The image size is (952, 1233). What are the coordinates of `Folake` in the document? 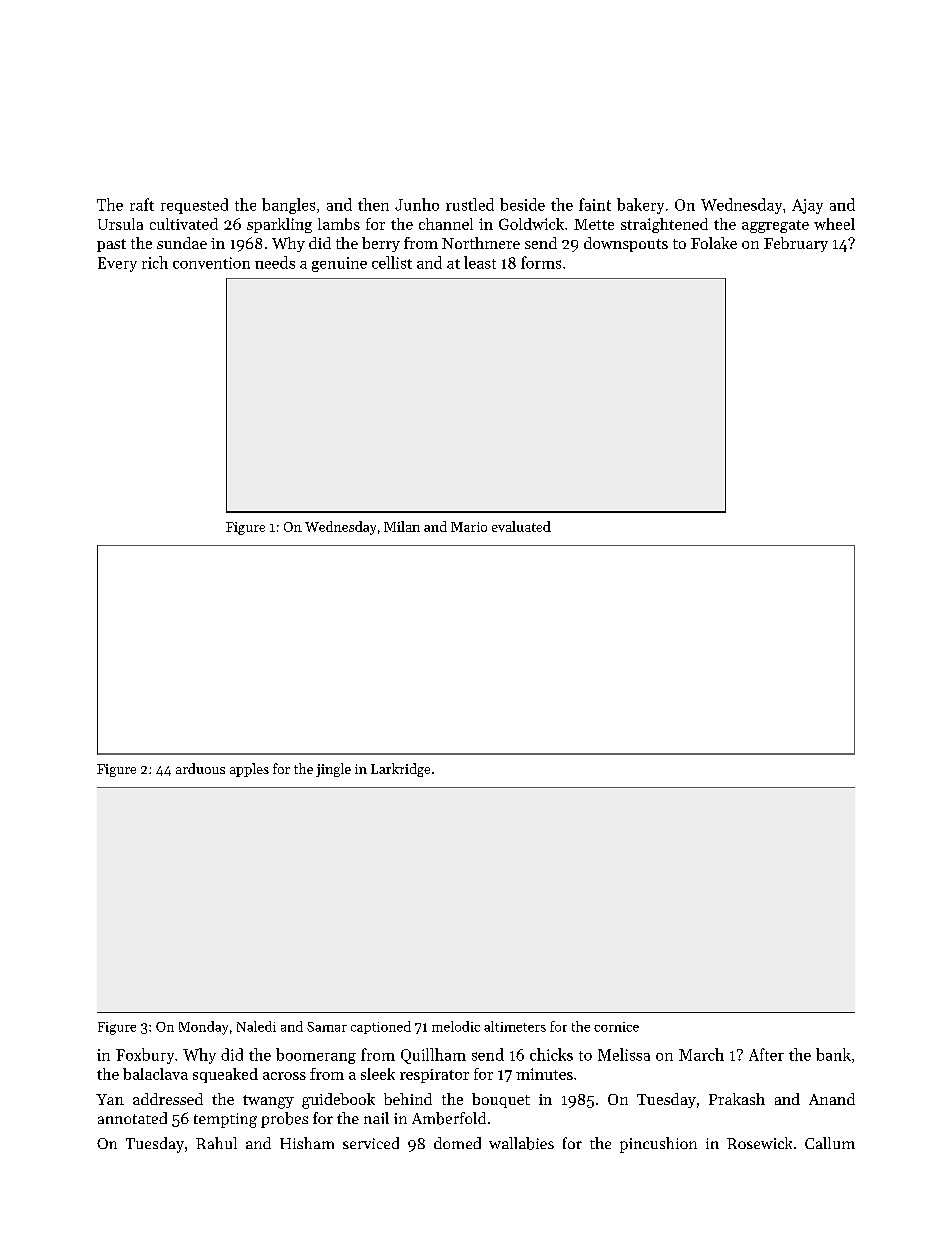 It's located at (714, 243).
